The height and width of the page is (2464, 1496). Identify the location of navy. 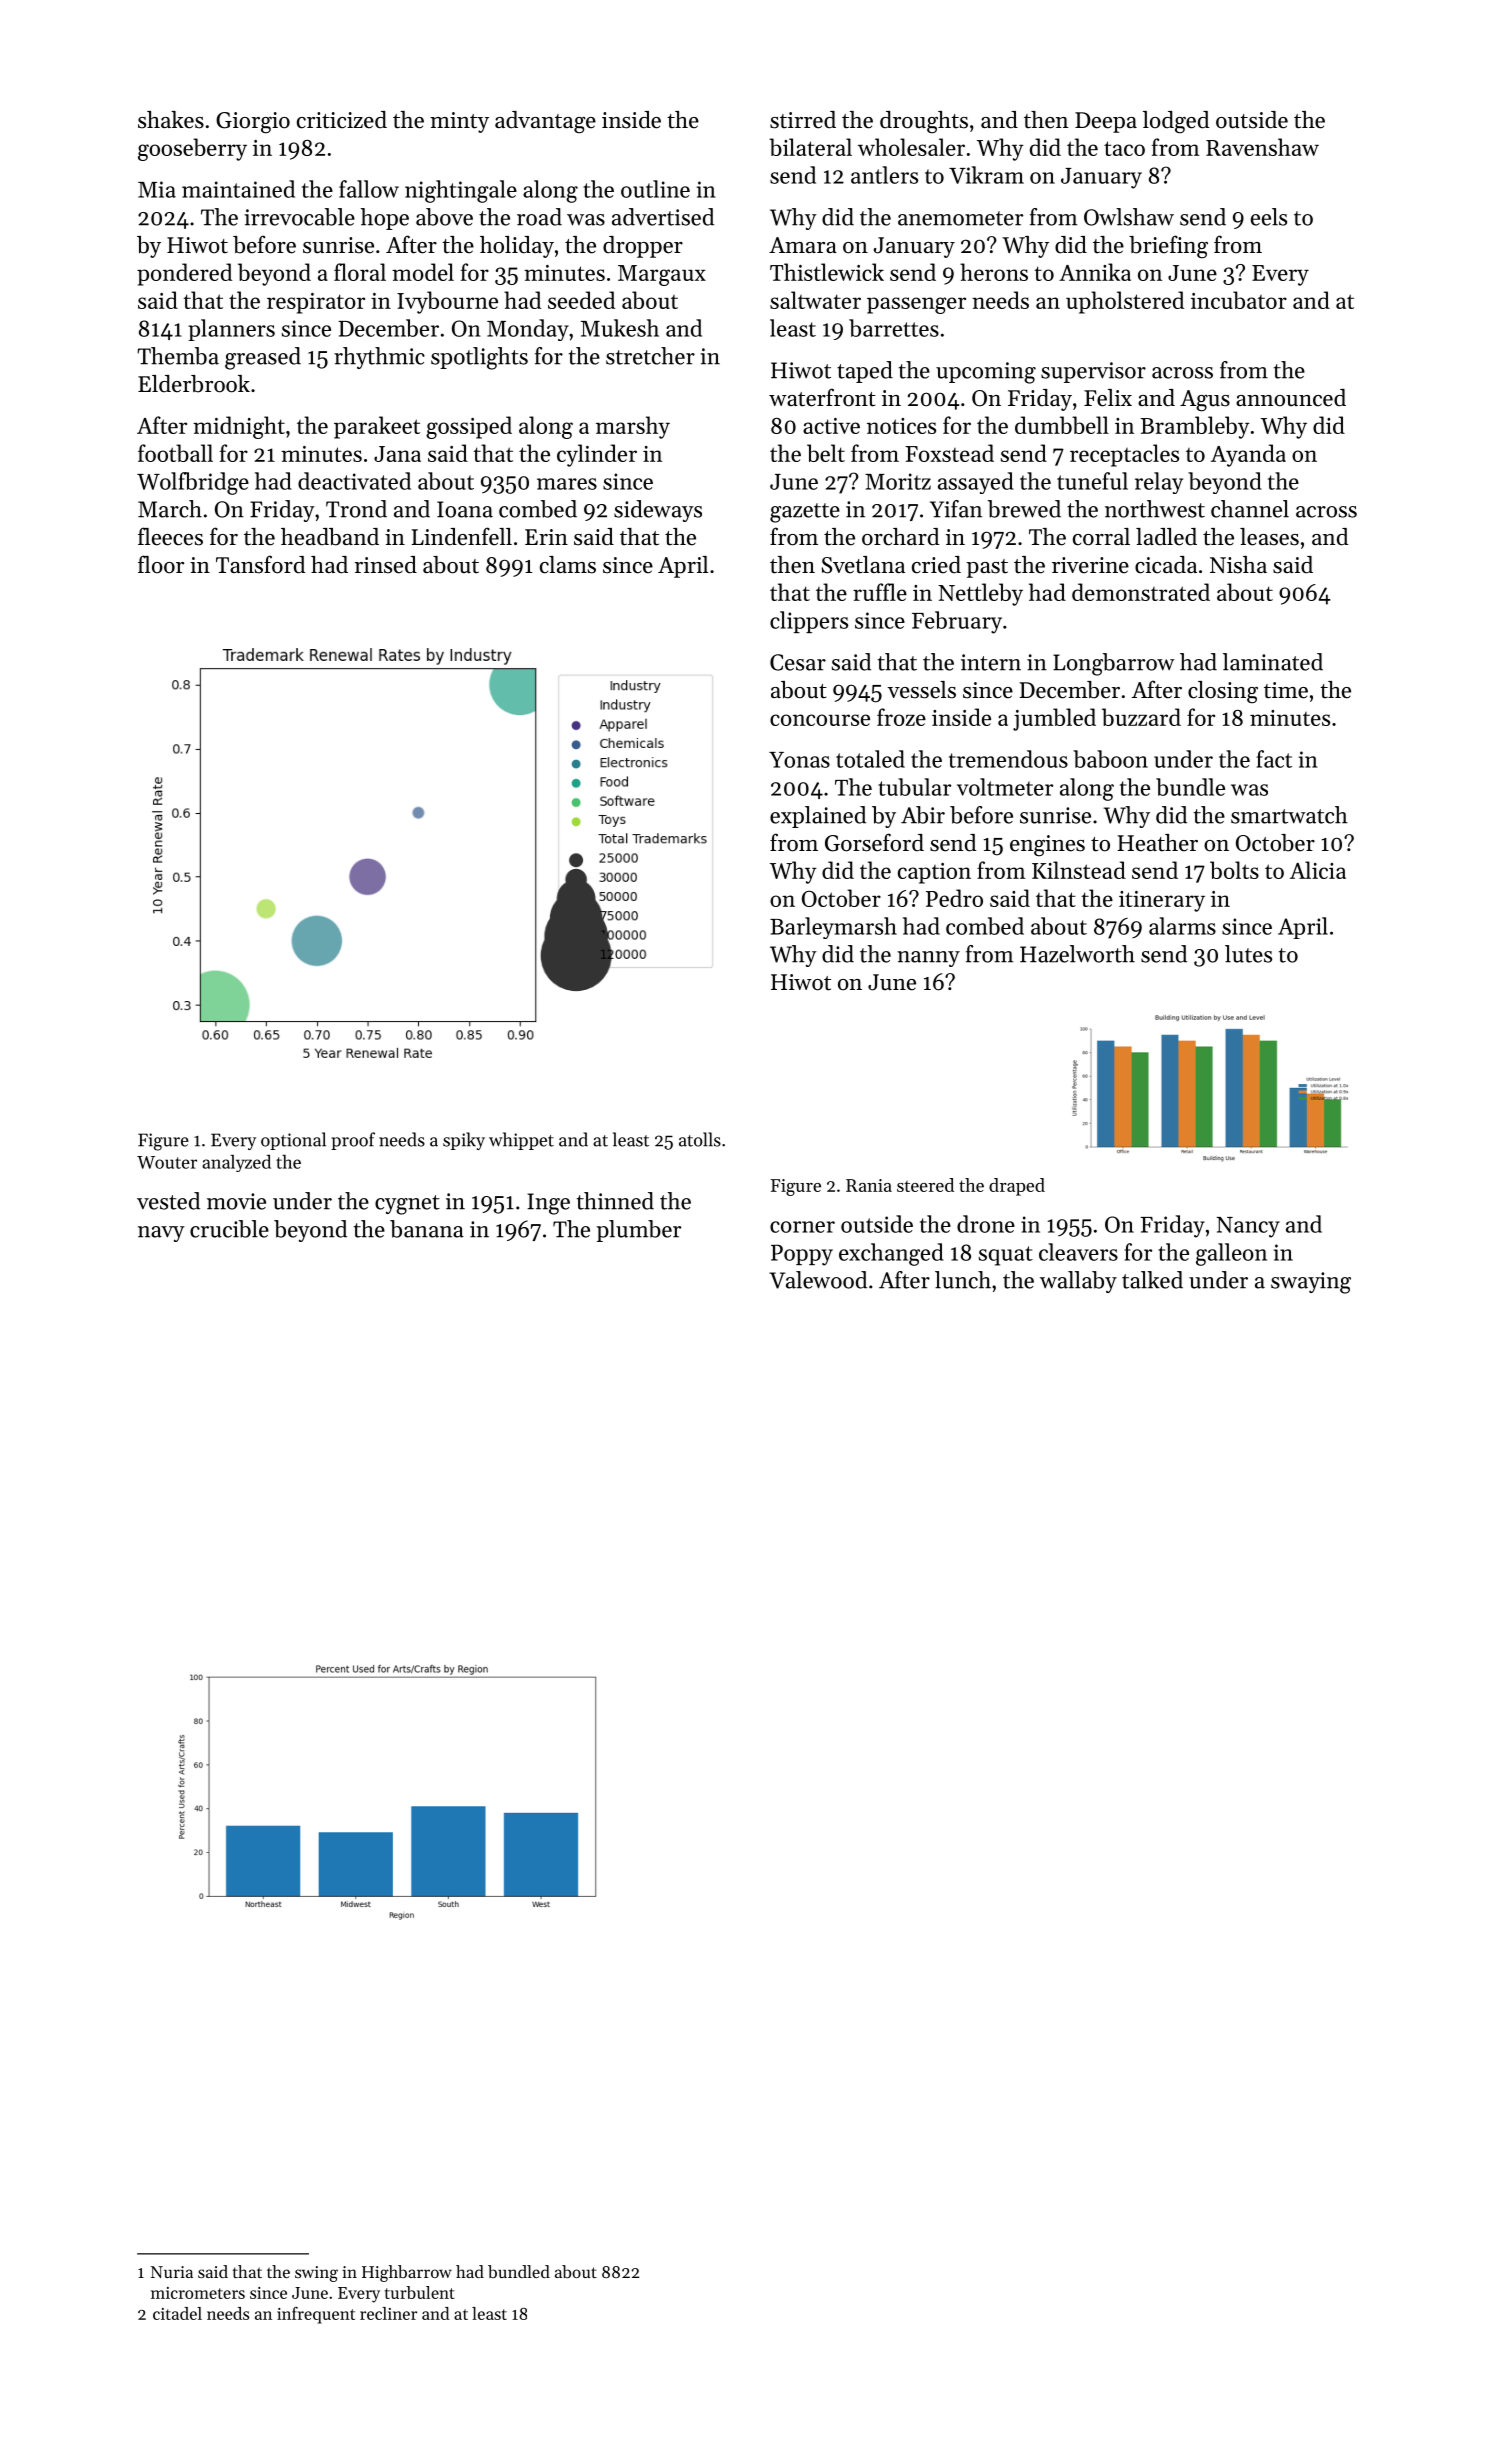
(161, 1234).
